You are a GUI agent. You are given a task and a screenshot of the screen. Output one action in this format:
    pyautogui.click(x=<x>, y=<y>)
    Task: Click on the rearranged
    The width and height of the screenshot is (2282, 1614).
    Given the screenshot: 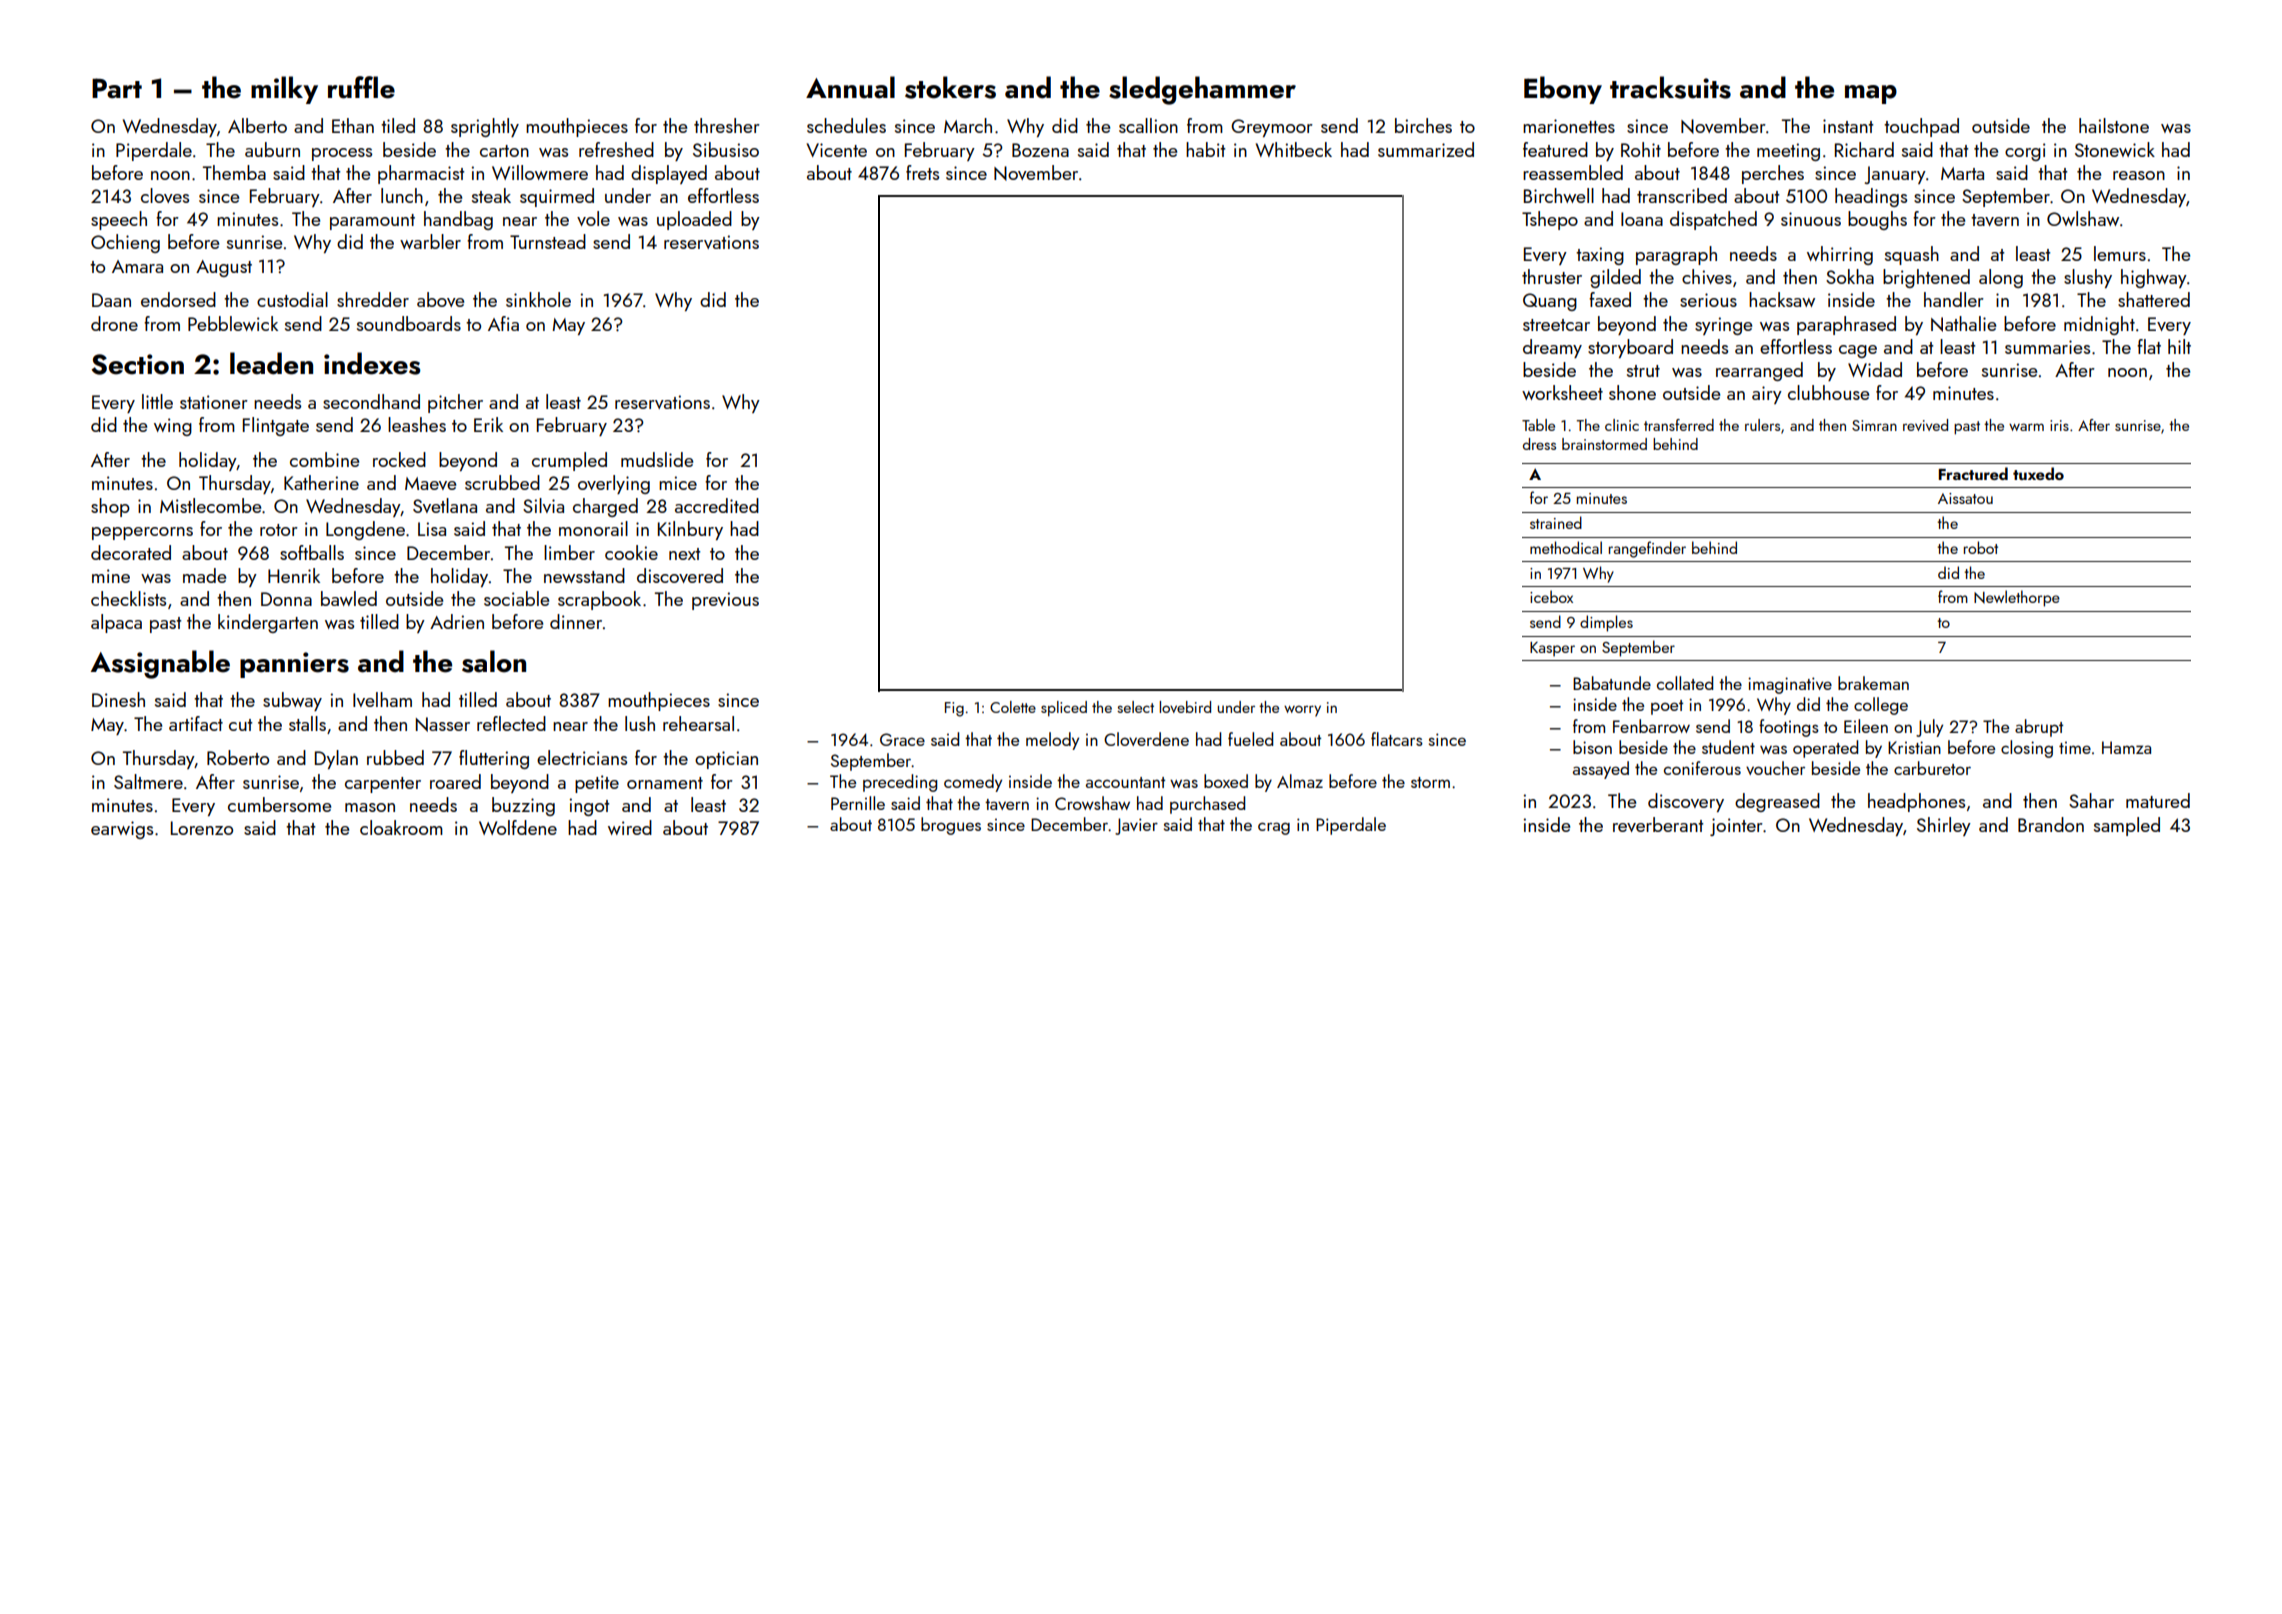 What is the action you would take?
    pyautogui.click(x=1759, y=371)
